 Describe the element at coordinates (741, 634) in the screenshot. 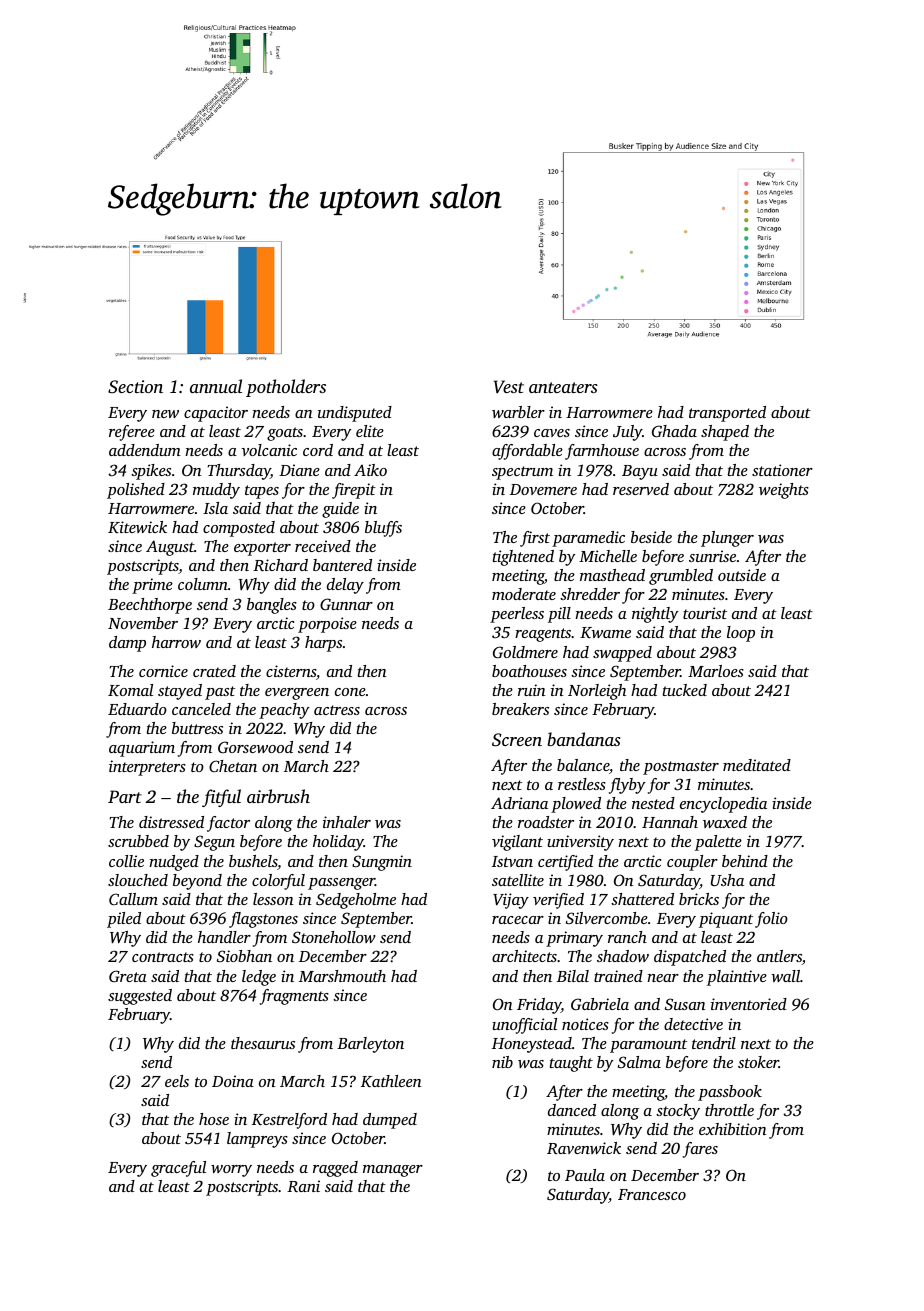

I see `loop` at that location.
